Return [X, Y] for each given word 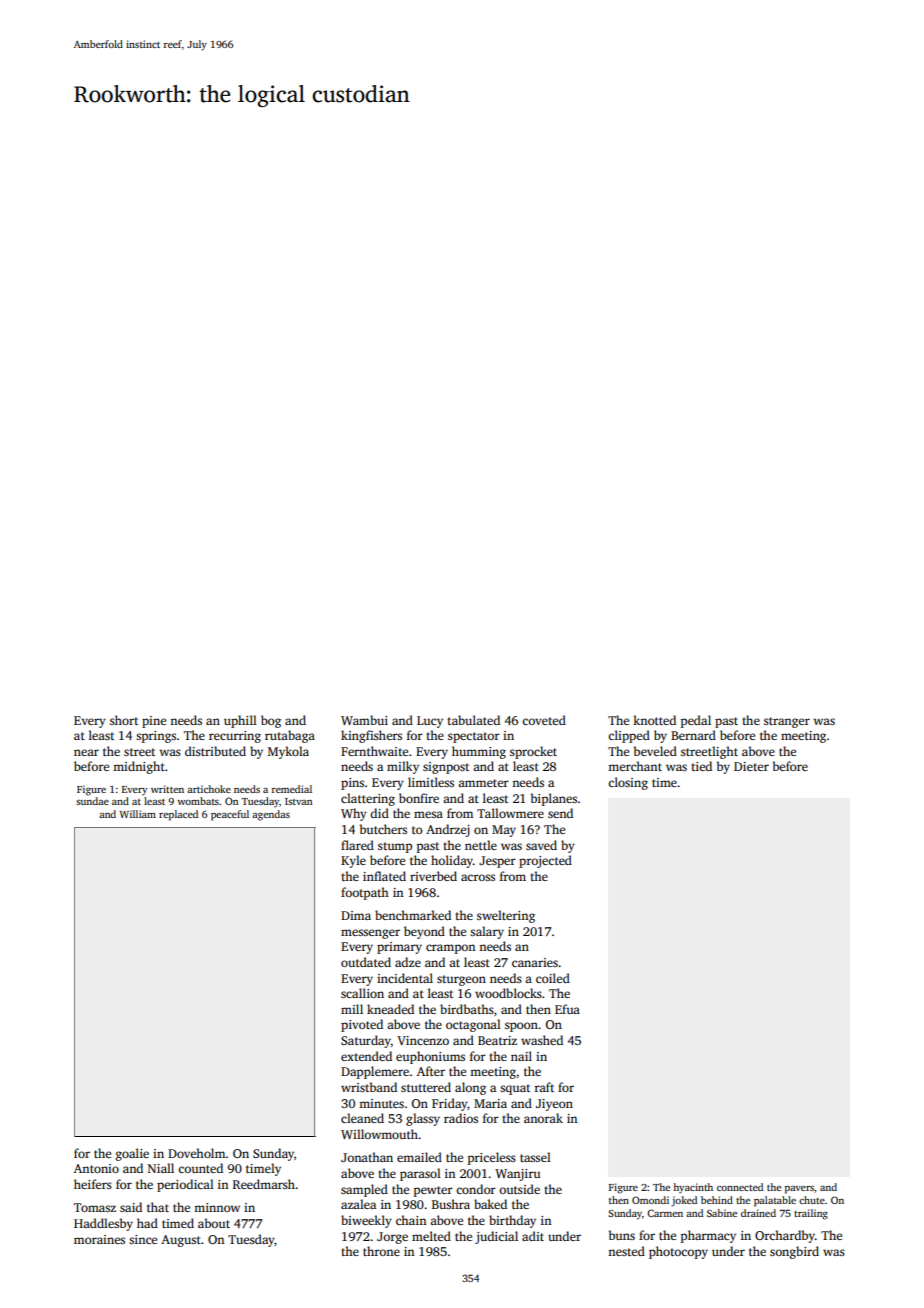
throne [381, 1251]
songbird [794, 1252]
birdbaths [467, 1009]
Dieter [751, 766]
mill [352, 1009]
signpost [446, 768]
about [214, 1223]
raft [544, 1087]
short [124, 720]
